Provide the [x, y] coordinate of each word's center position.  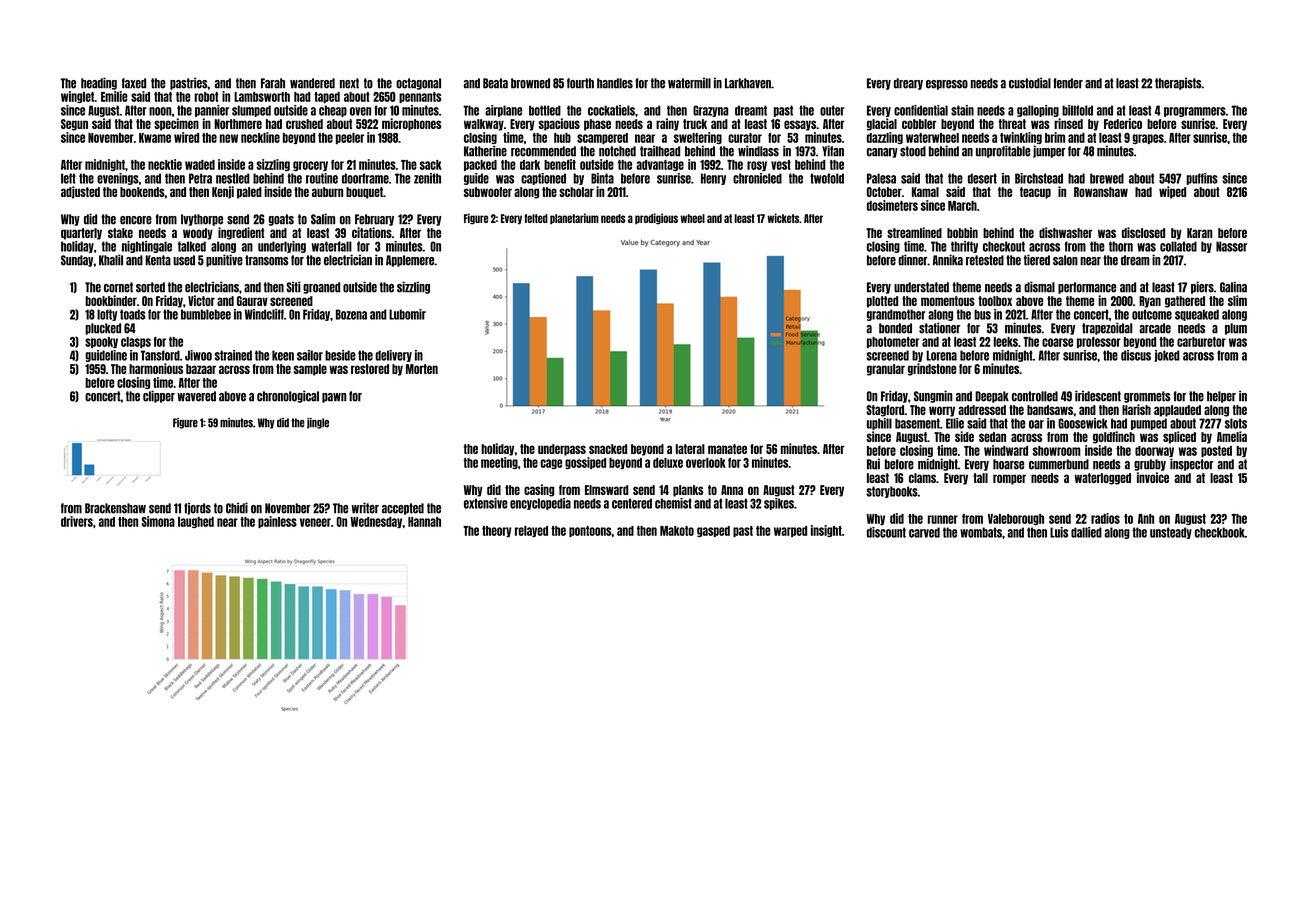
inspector [1192, 464]
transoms [266, 260]
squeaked [1197, 315]
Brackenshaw [115, 508]
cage [551, 464]
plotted [882, 302]
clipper [159, 396]
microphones [411, 124]
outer [832, 110]
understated [921, 287]
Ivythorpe [202, 220]
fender [1068, 83]
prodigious [656, 219]
